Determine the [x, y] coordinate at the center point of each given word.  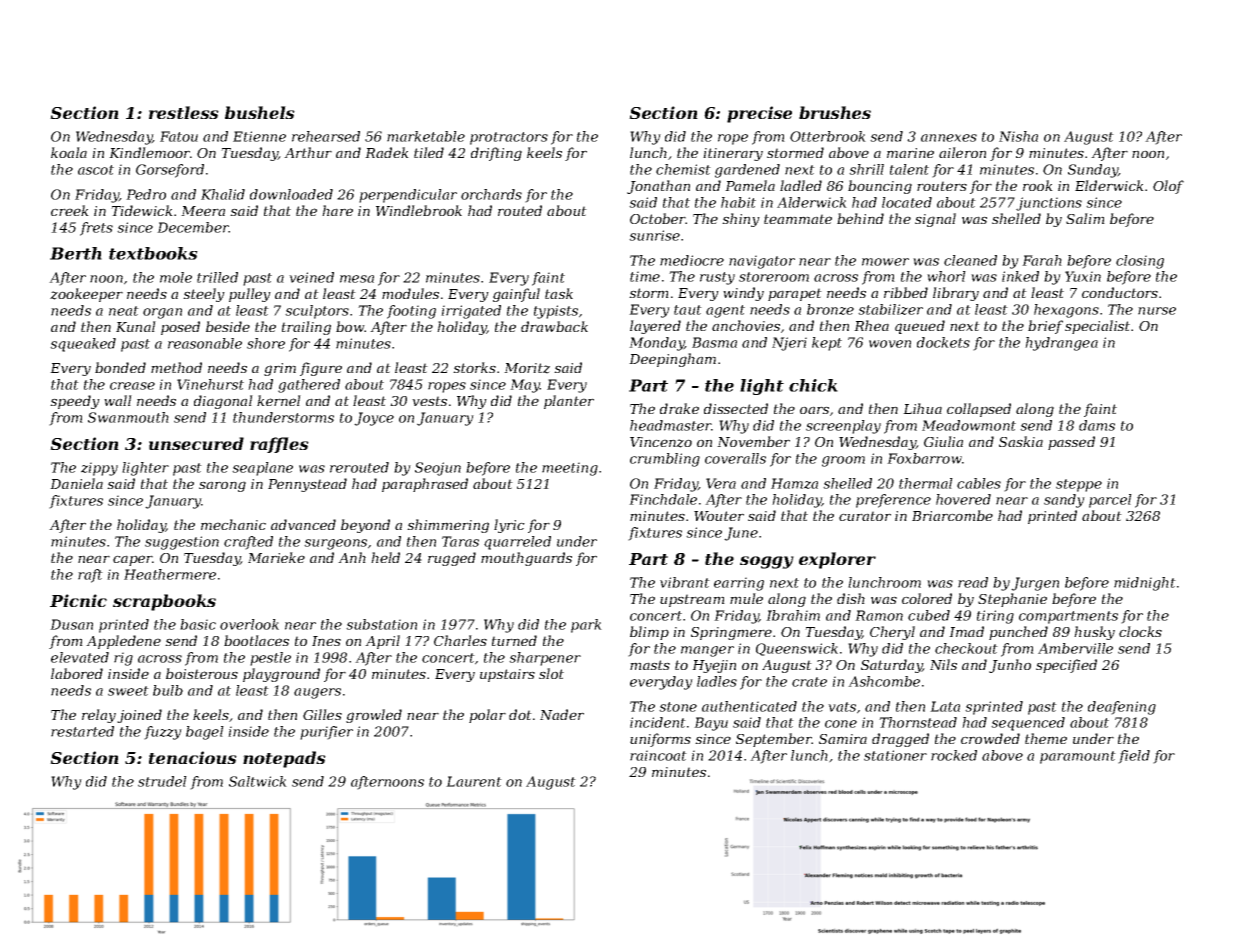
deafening [1122, 708]
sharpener [545, 659]
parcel [1110, 501]
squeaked [83, 345]
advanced [303, 524]
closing [1140, 262]
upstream [692, 600]
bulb [168, 690]
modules [410, 293]
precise [759, 114]
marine [910, 153]
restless [184, 112]
